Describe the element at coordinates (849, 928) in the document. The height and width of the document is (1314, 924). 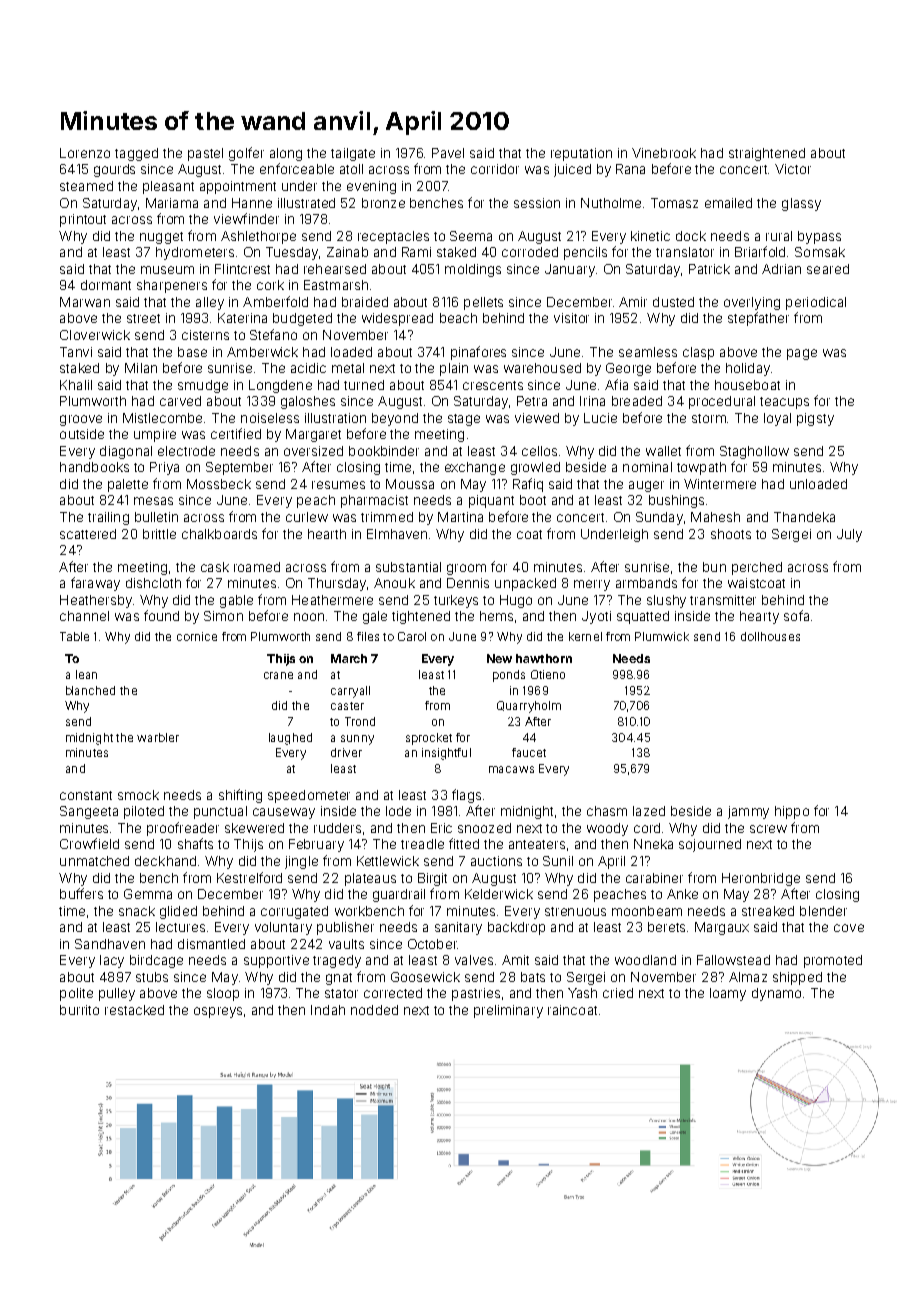
I see `cove` at that location.
